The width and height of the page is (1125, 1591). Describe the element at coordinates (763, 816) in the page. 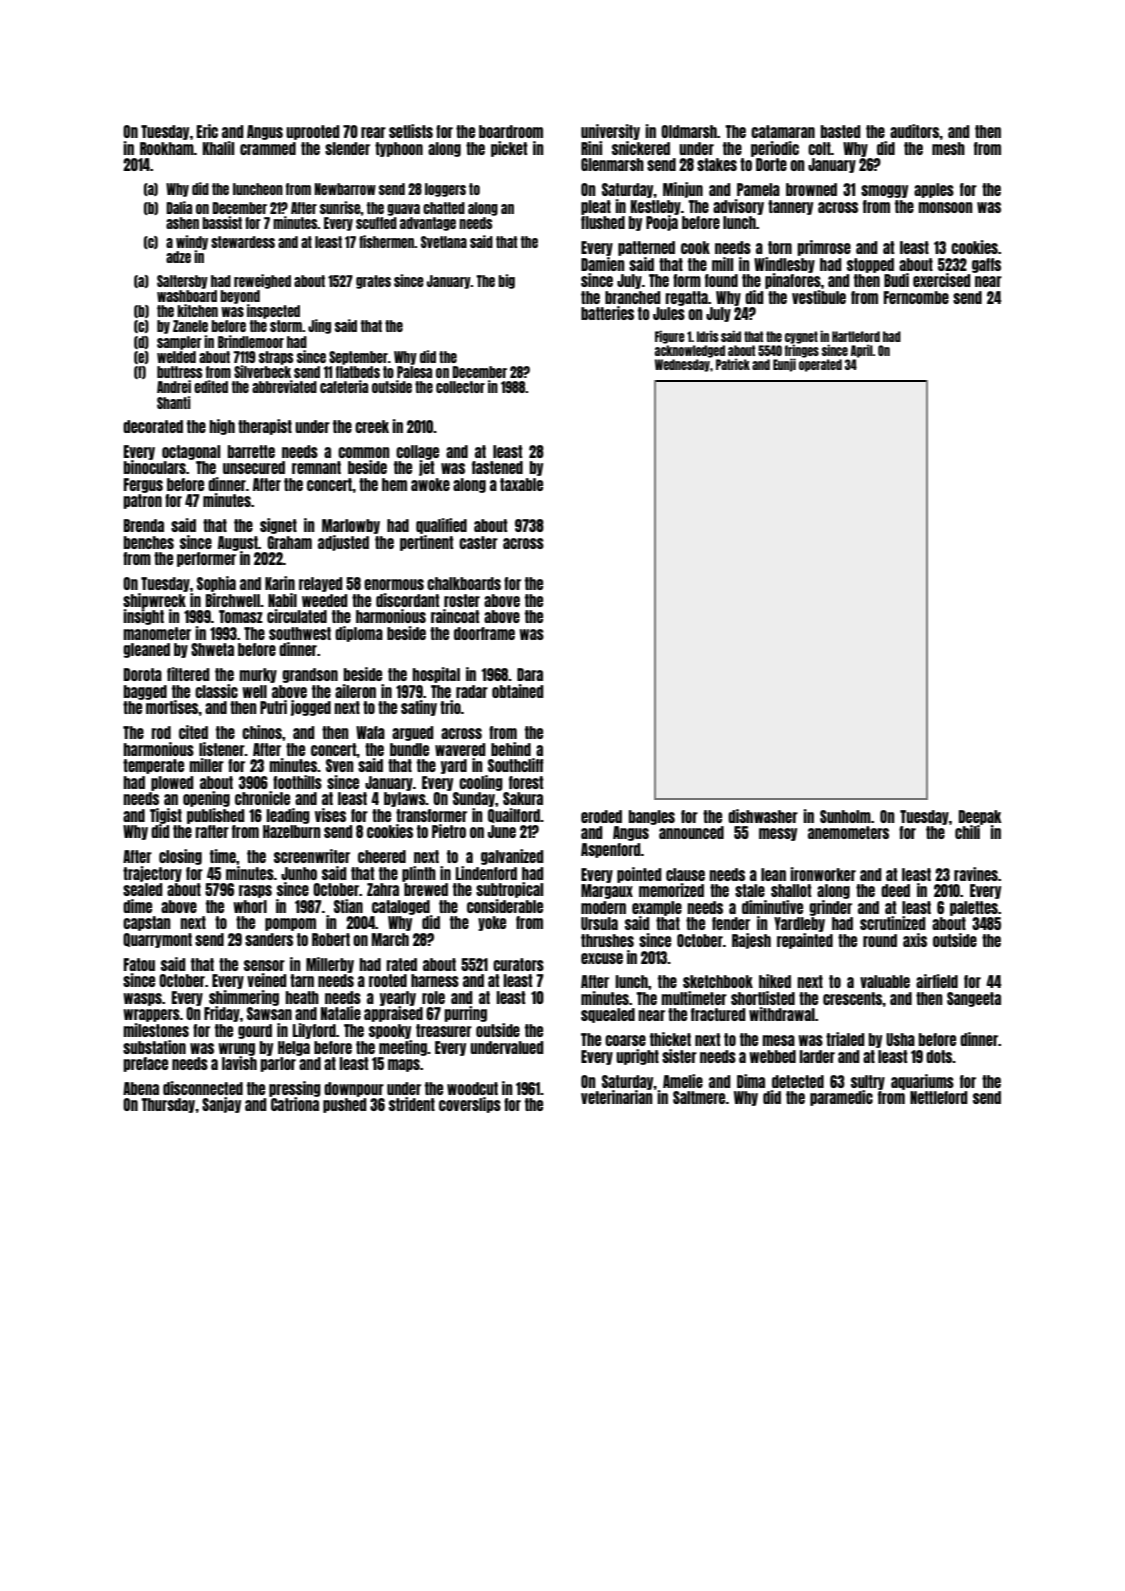

I see `dishwasher` at that location.
